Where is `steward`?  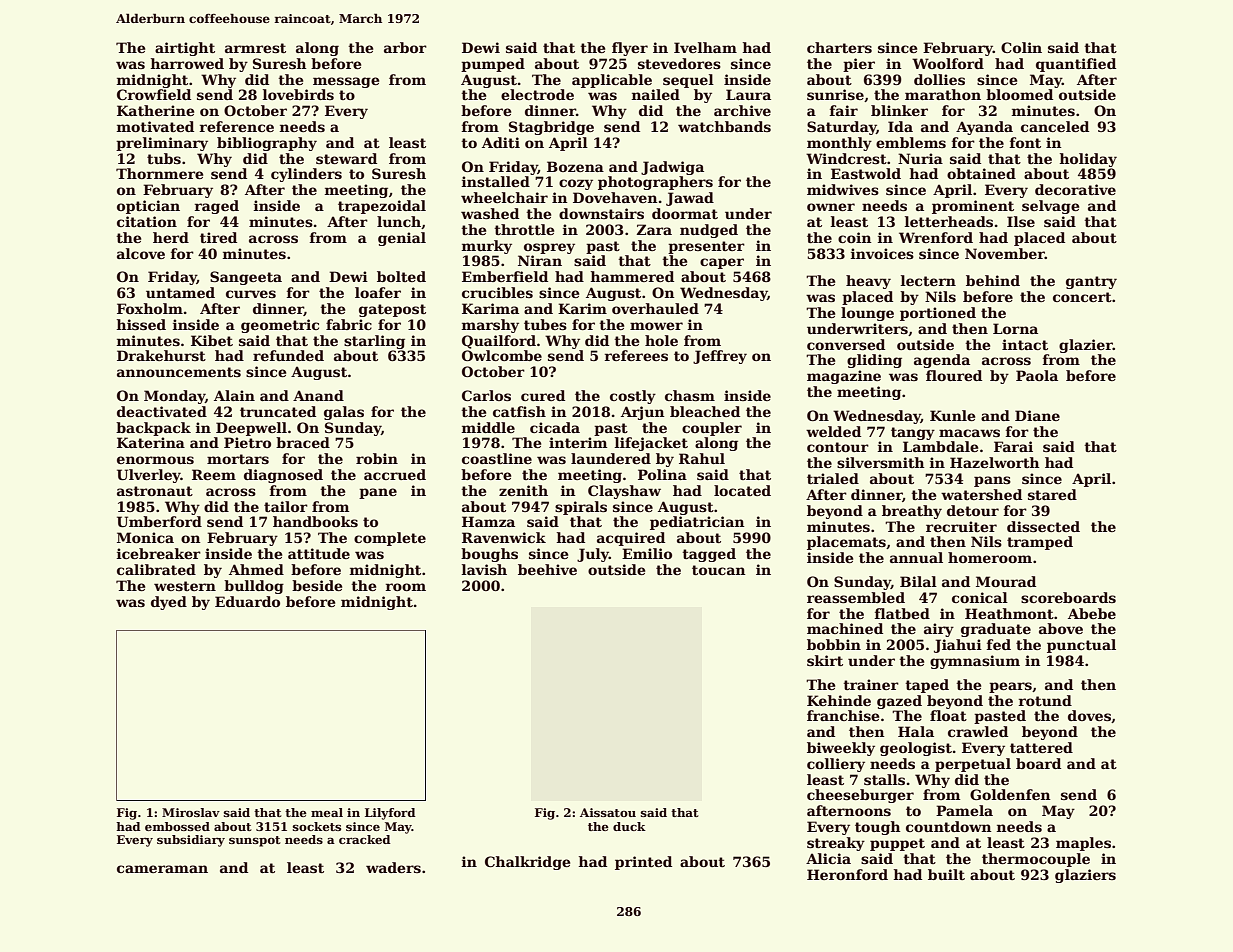
steward is located at coordinates (346, 158).
